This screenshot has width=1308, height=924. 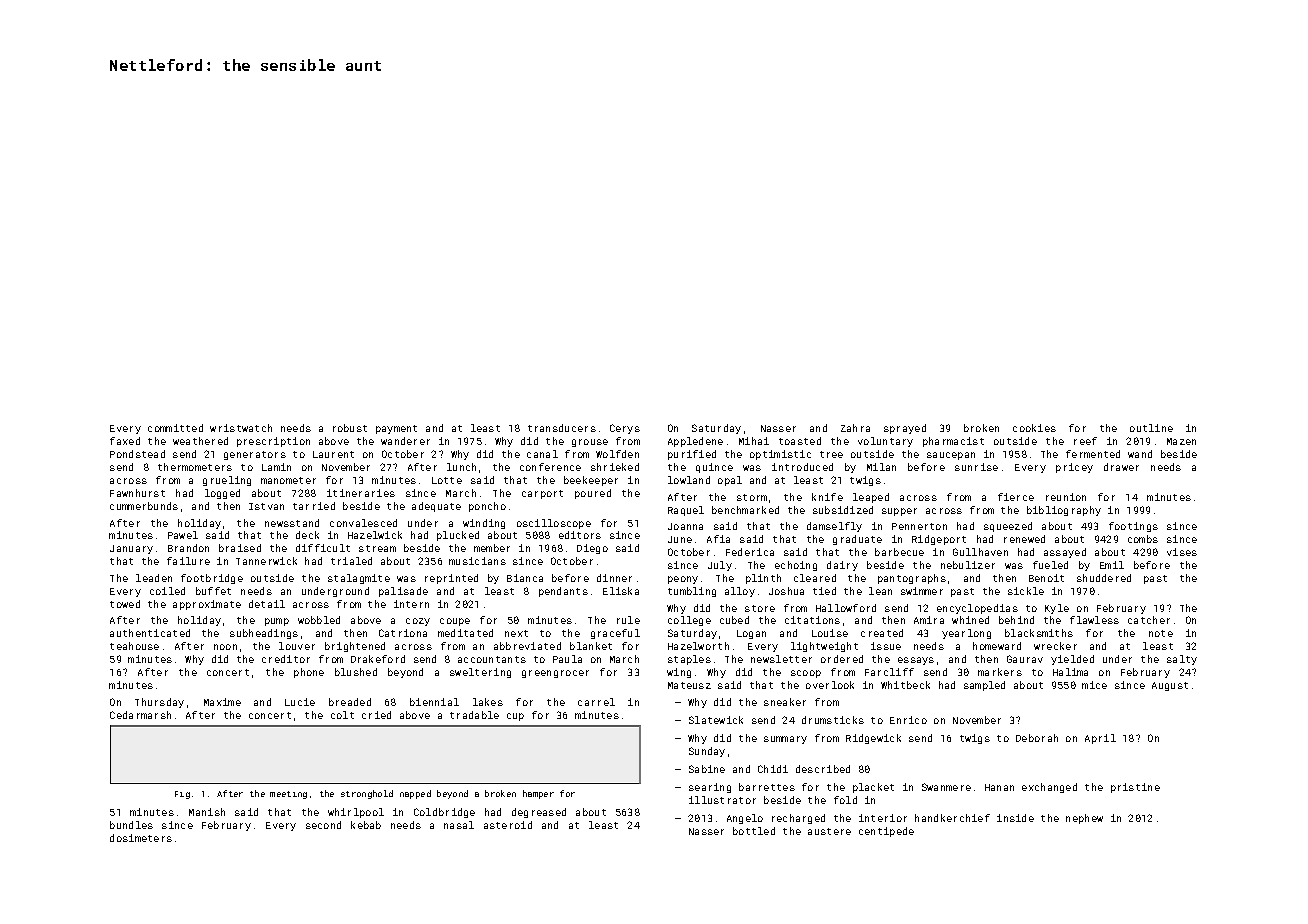 What do you see at coordinates (1143, 539) in the screenshot?
I see `combs` at bounding box center [1143, 539].
